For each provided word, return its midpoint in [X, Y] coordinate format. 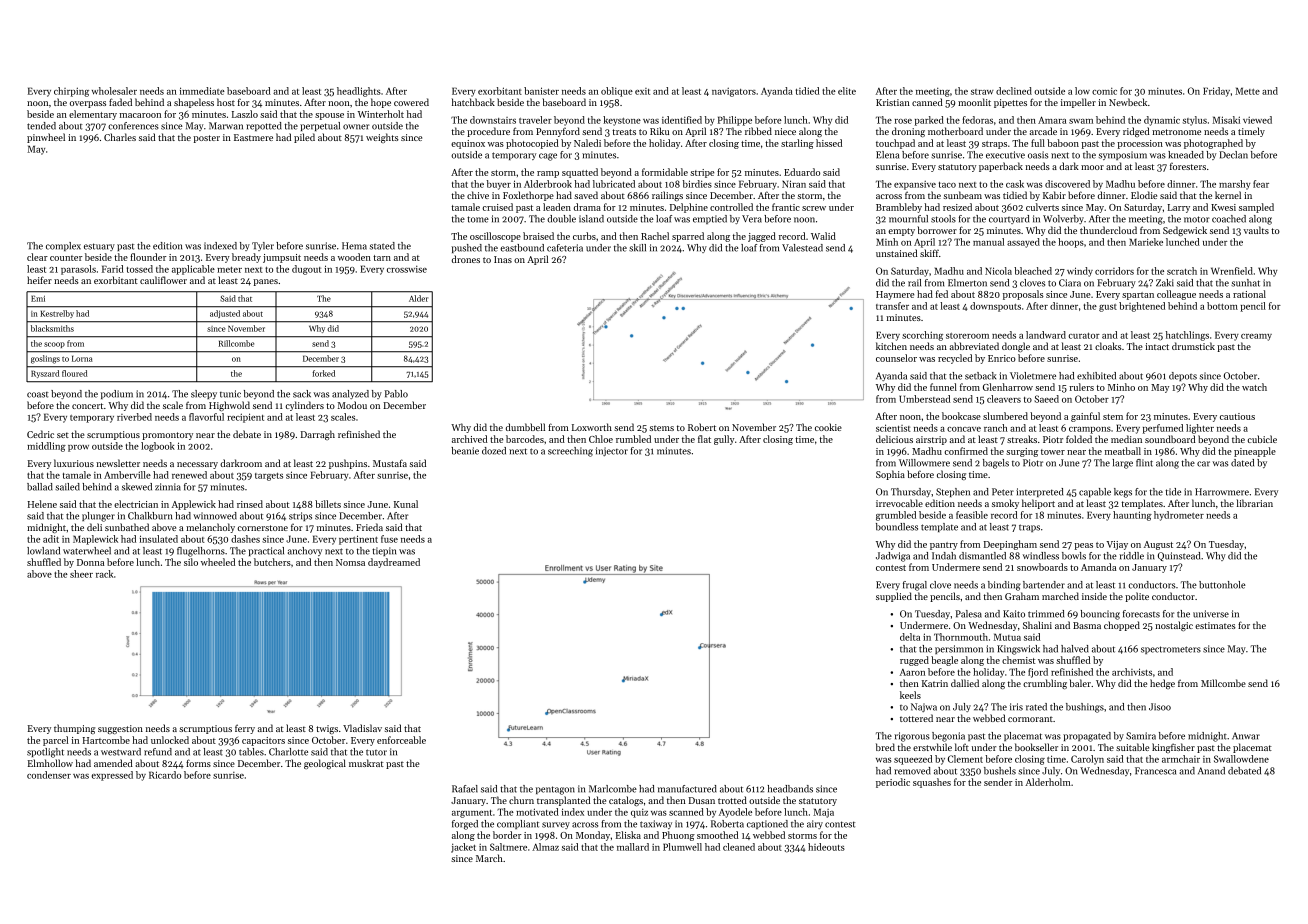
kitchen [891, 346]
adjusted [225, 314]
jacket [463, 848]
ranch [996, 428]
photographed [1213, 144]
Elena [887, 155]
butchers [272, 562]
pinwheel [46, 138]
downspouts [995, 307]
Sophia [890, 475]
